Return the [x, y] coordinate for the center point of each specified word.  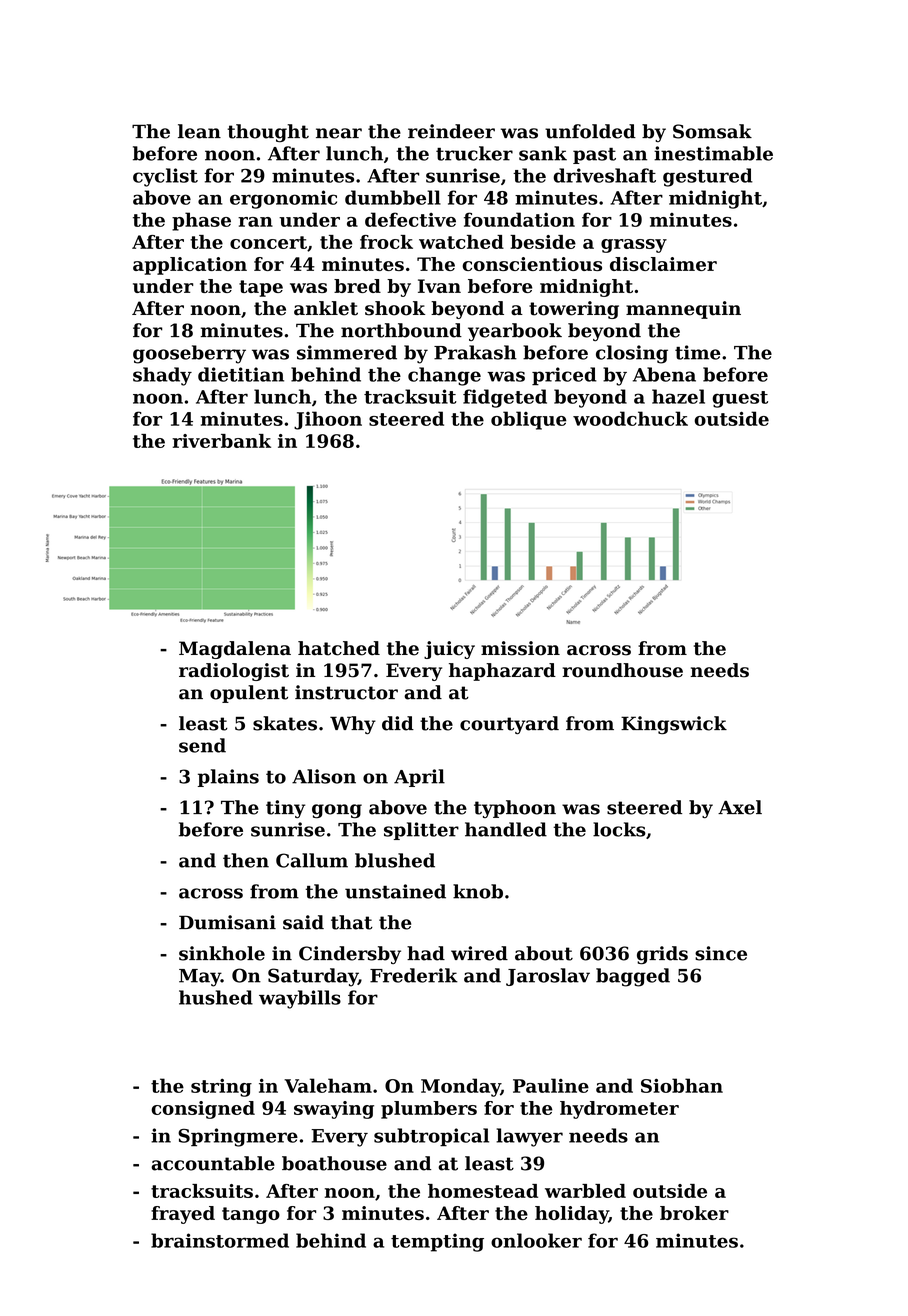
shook [395, 308]
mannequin [683, 310]
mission [520, 648]
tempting [437, 1242]
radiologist [234, 672]
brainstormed [220, 1240]
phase [201, 221]
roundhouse [622, 670]
